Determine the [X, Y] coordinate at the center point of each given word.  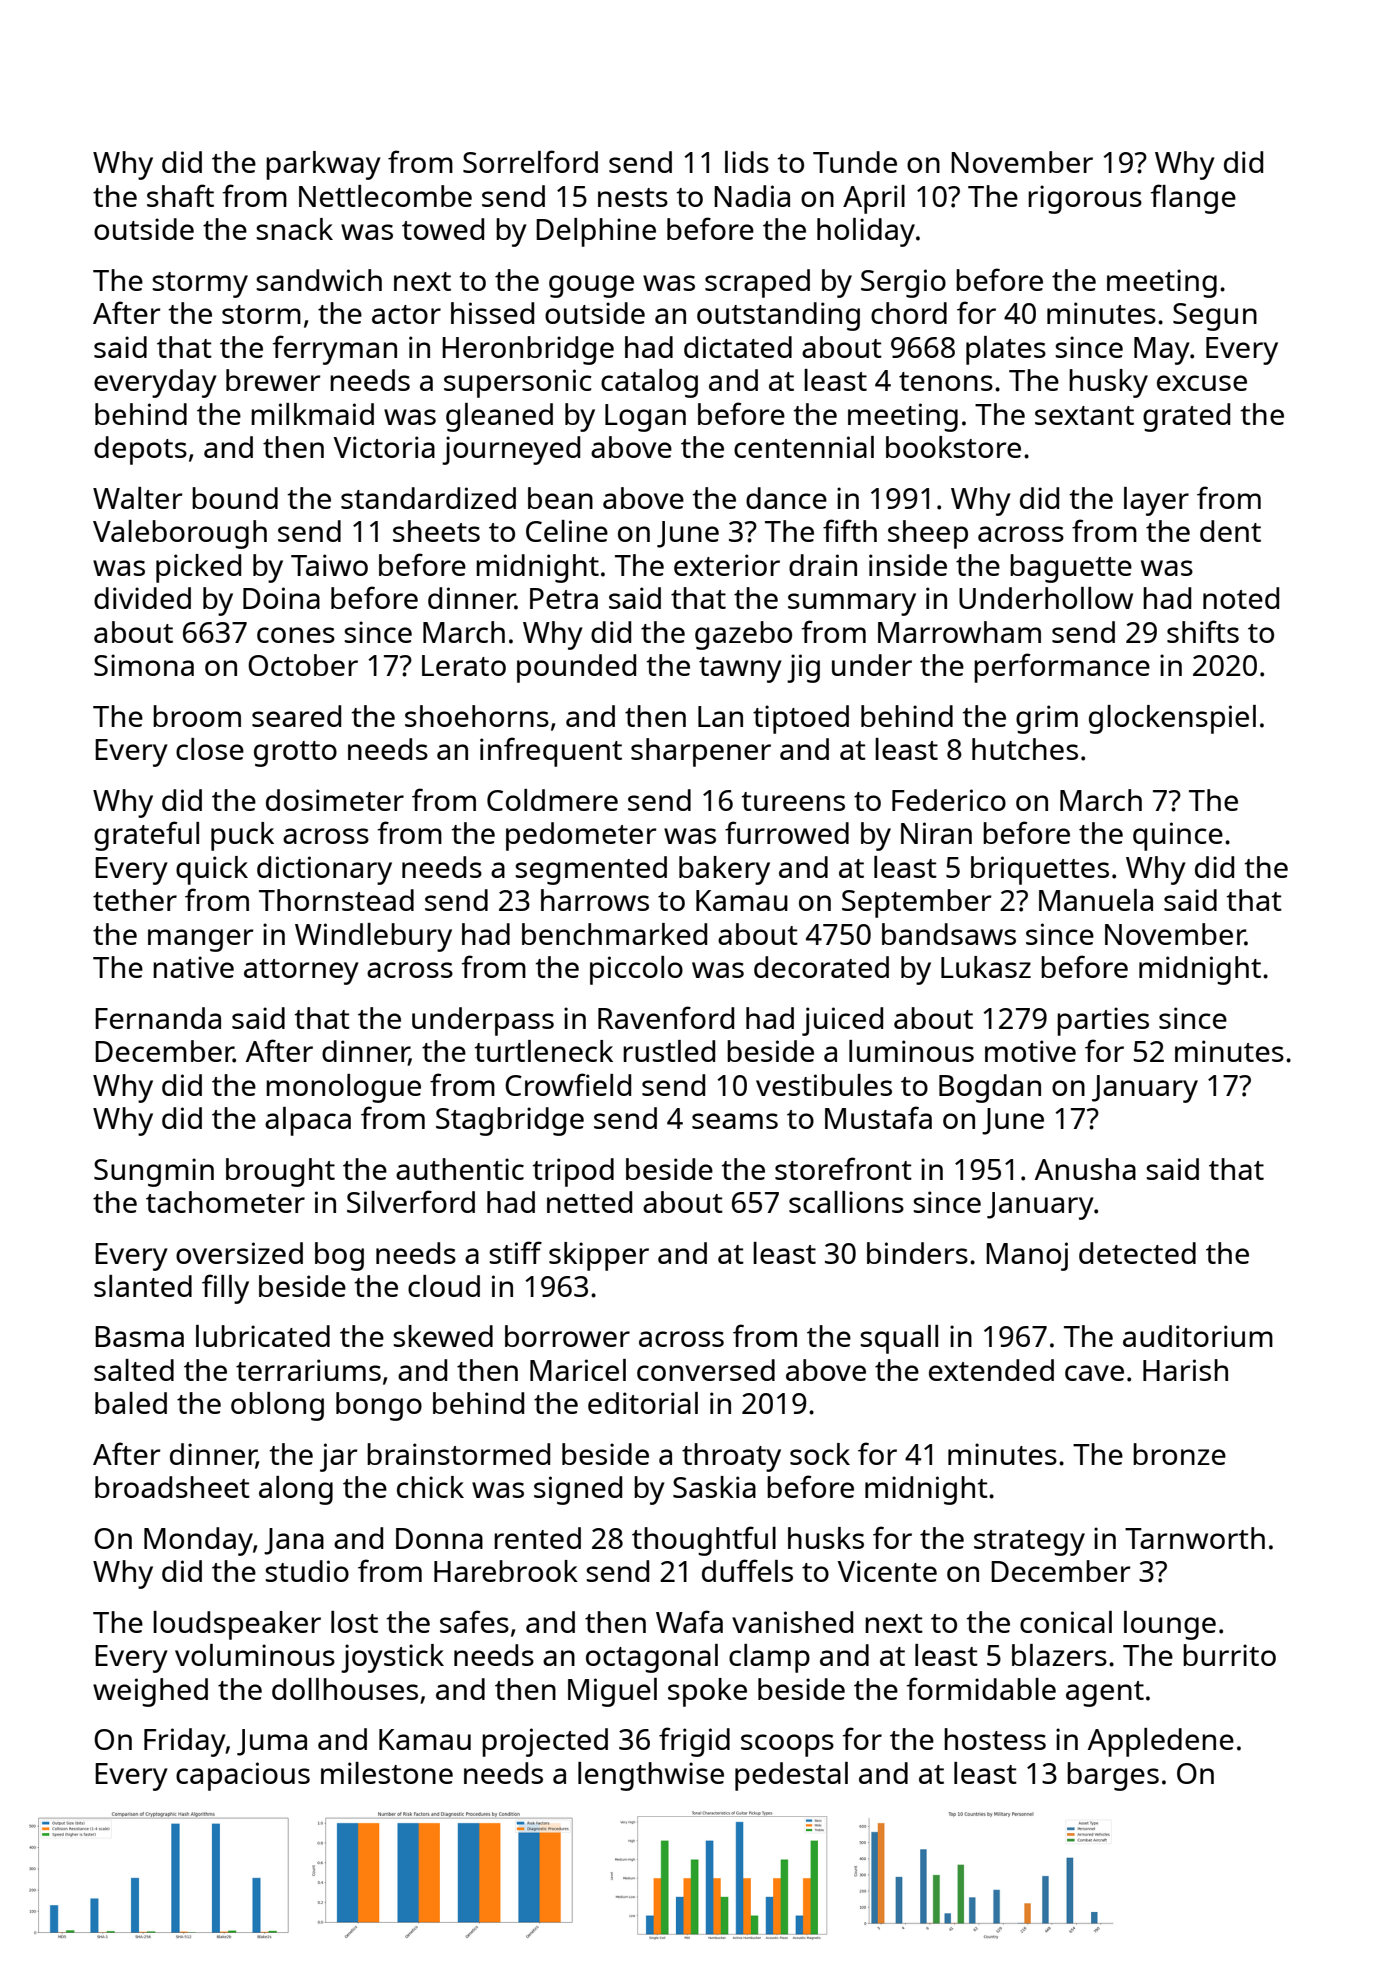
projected [545, 1742]
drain [823, 565]
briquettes [1040, 870]
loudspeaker [237, 1625]
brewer [273, 380]
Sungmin [154, 1172]
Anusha [1085, 1169]
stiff [515, 1252]
